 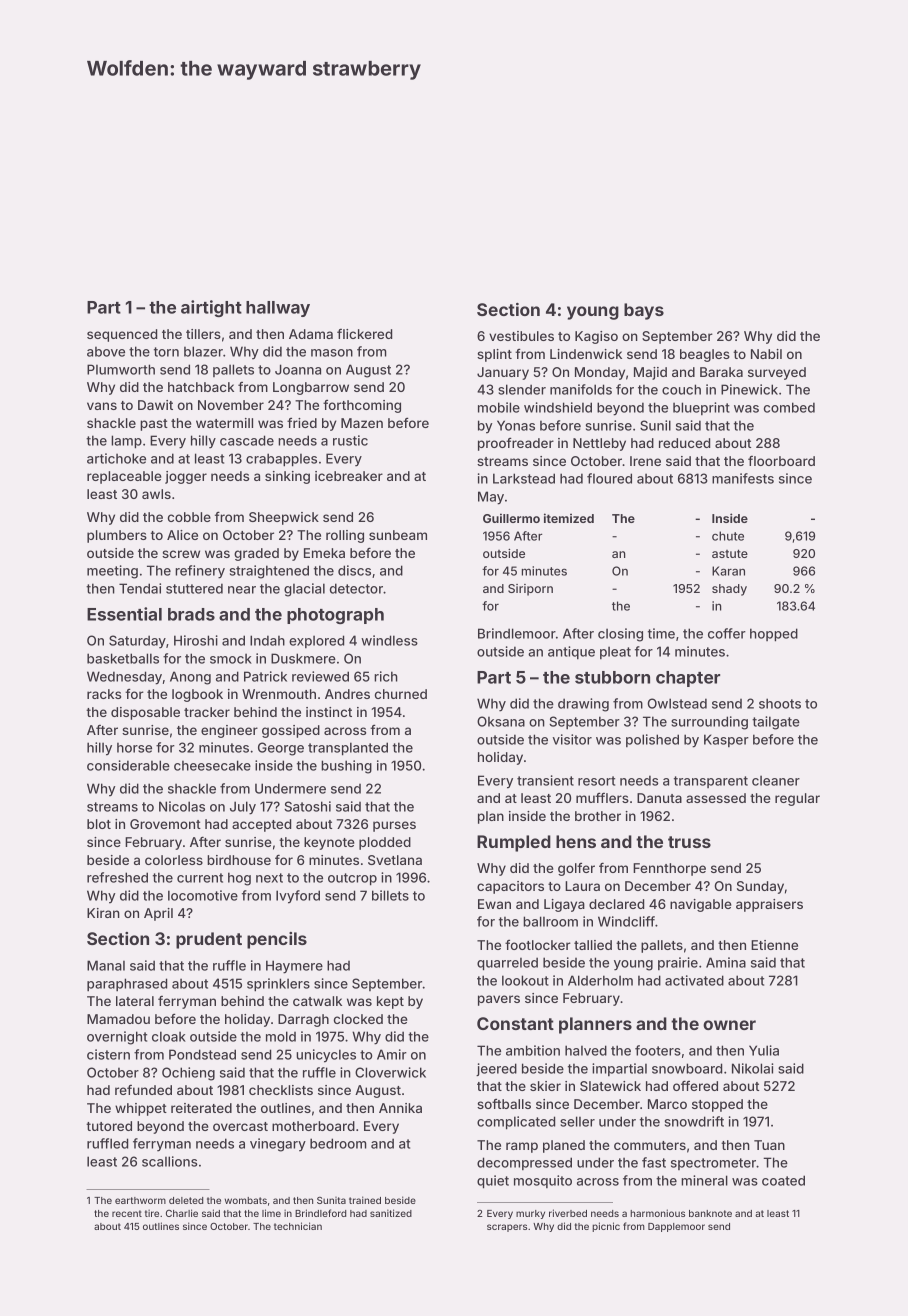 What do you see at coordinates (501, 721) in the page?
I see `Oksana` at bounding box center [501, 721].
